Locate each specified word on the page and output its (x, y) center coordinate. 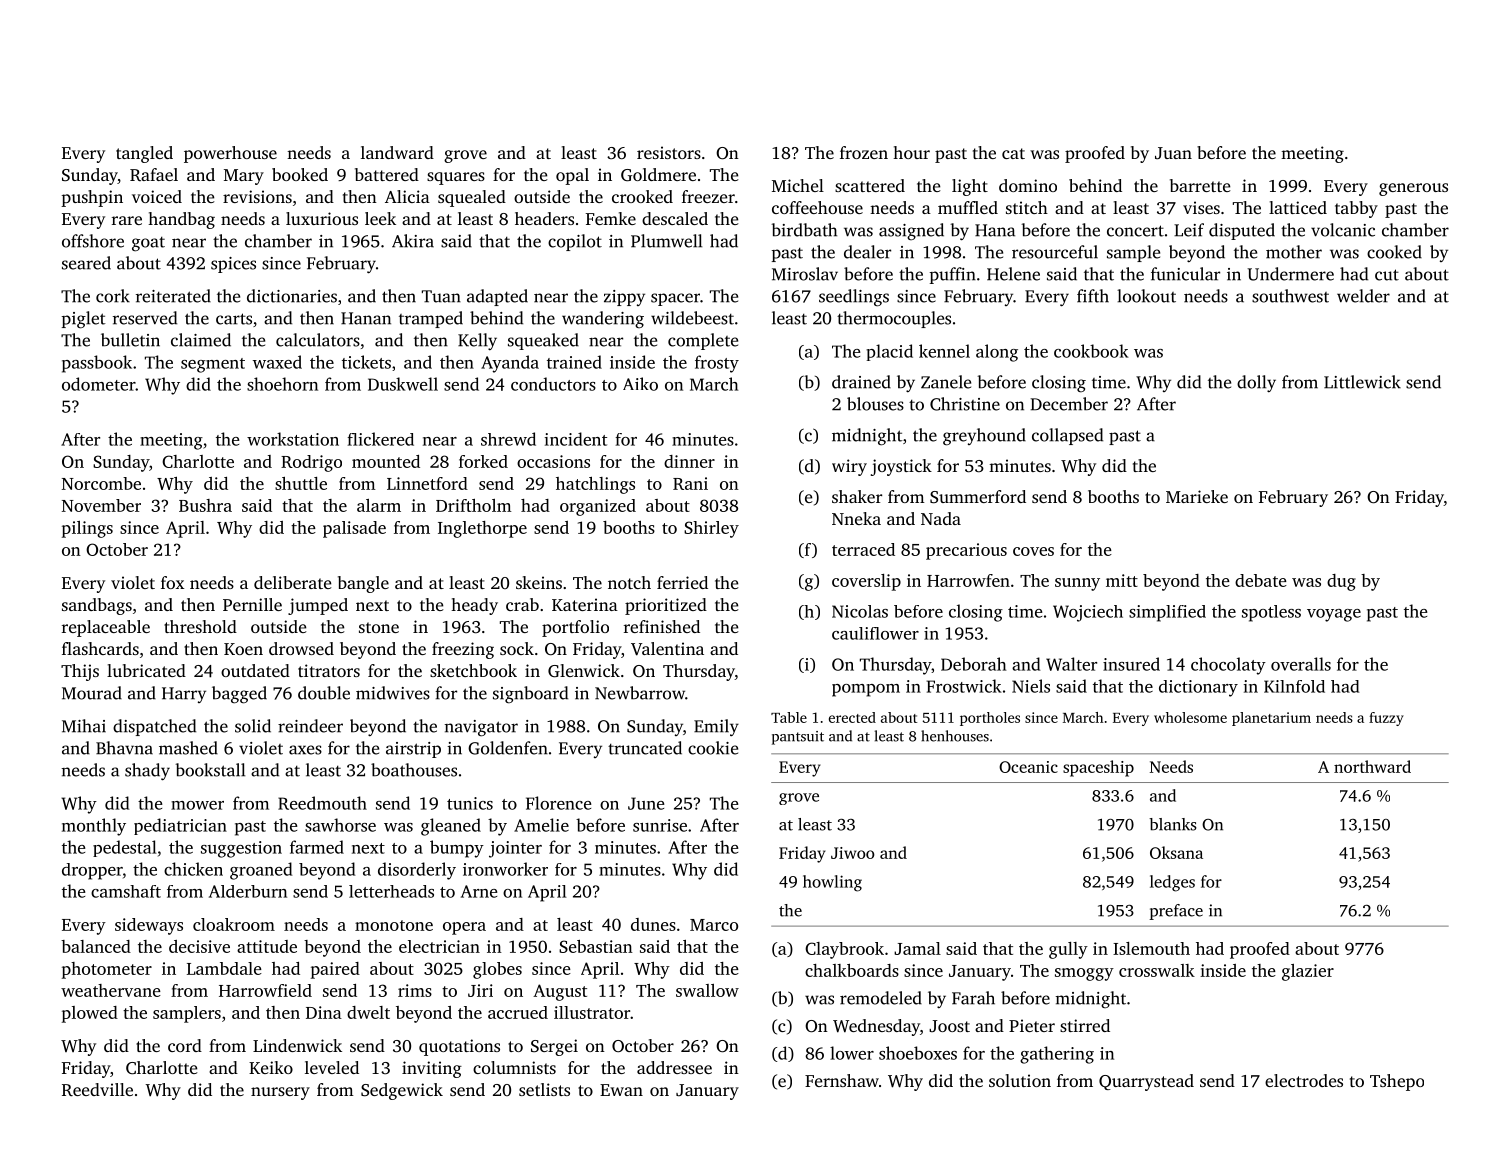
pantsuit (798, 738)
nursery (280, 1093)
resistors (669, 152)
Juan (1173, 153)
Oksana (1176, 852)
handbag (181, 220)
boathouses (414, 770)
